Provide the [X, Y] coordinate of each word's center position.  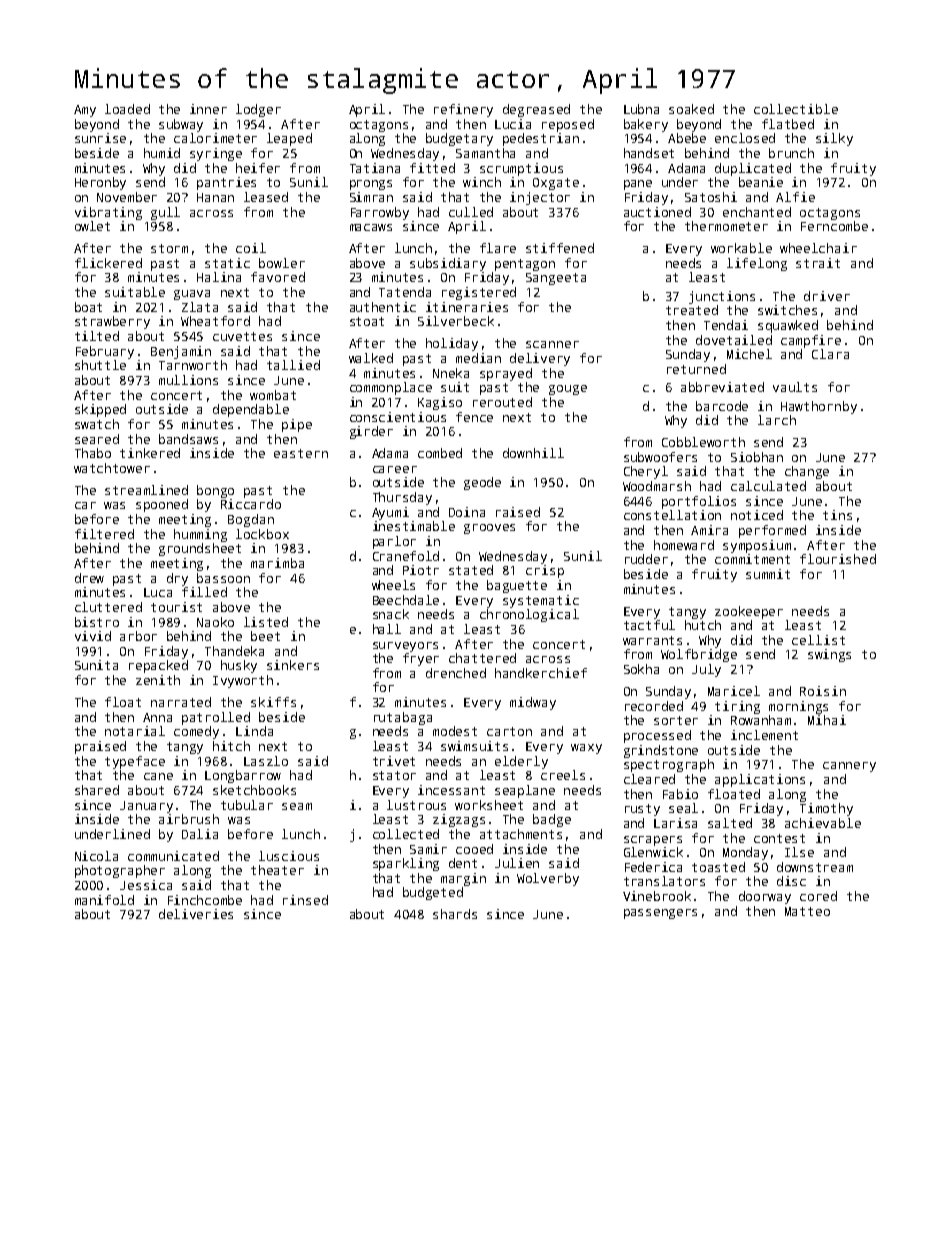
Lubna [641, 109]
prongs [371, 185]
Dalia [200, 834]
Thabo [93, 453]
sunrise [100, 138]
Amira [709, 530]
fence [474, 417]
